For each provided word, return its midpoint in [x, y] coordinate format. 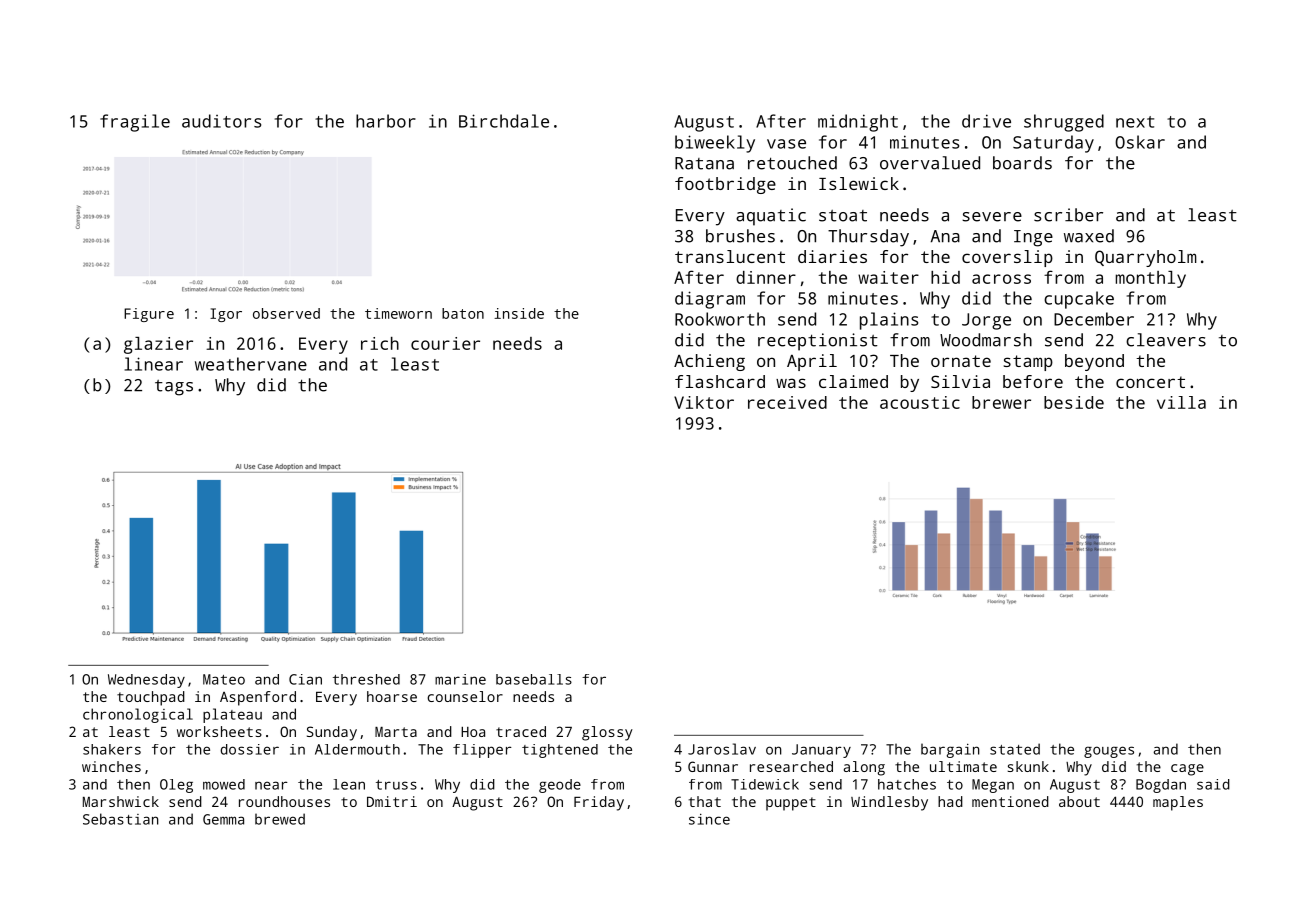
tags [174, 388]
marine [460, 679]
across [1001, 279]
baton [463, 313]
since [709, 819]
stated [1015, 749]
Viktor [704, 402]
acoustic [920, 402]
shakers [112, 749]
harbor [386, 121]
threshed [366, 679]
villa [1181, 402]
